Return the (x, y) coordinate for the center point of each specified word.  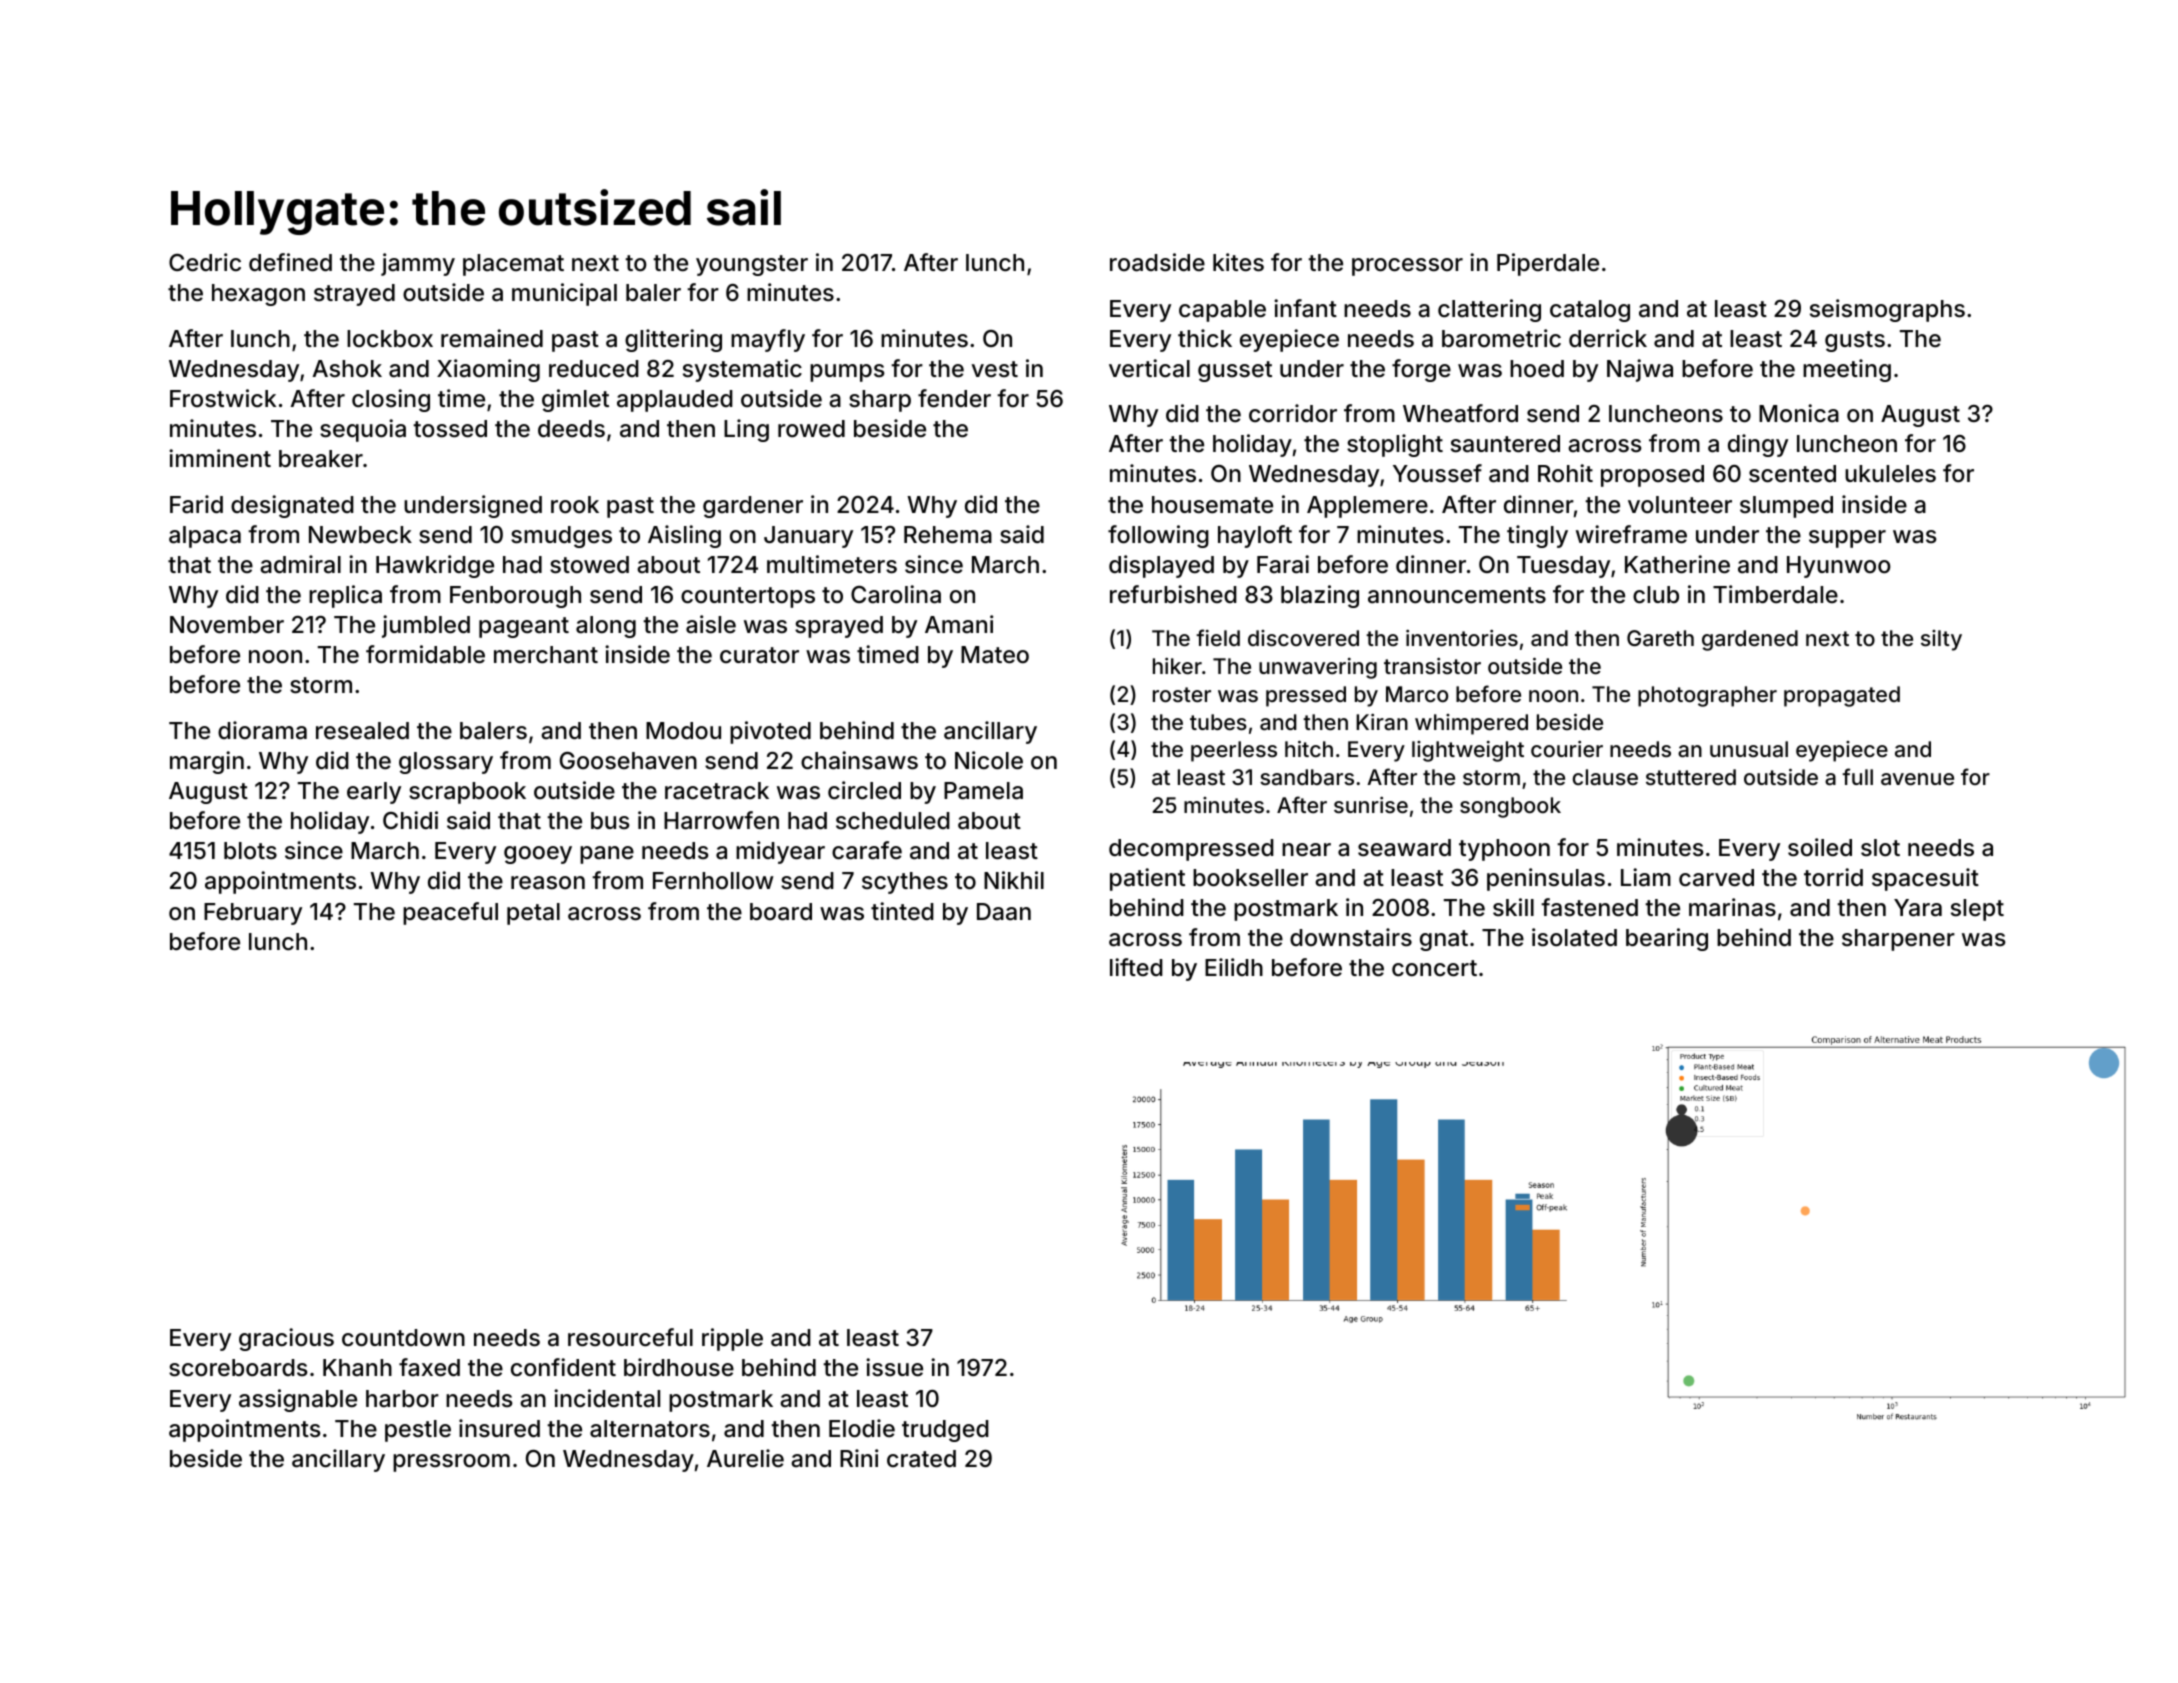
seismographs (1887, 310)
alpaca (205, 537)
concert (1434, 968)
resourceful (630, 1337)
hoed (1537, 369)
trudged (945, 1431)
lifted (1136, 967)
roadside (1157, 262)
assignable (298, 1400)
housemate (1212, 505)
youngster (752, 265)
